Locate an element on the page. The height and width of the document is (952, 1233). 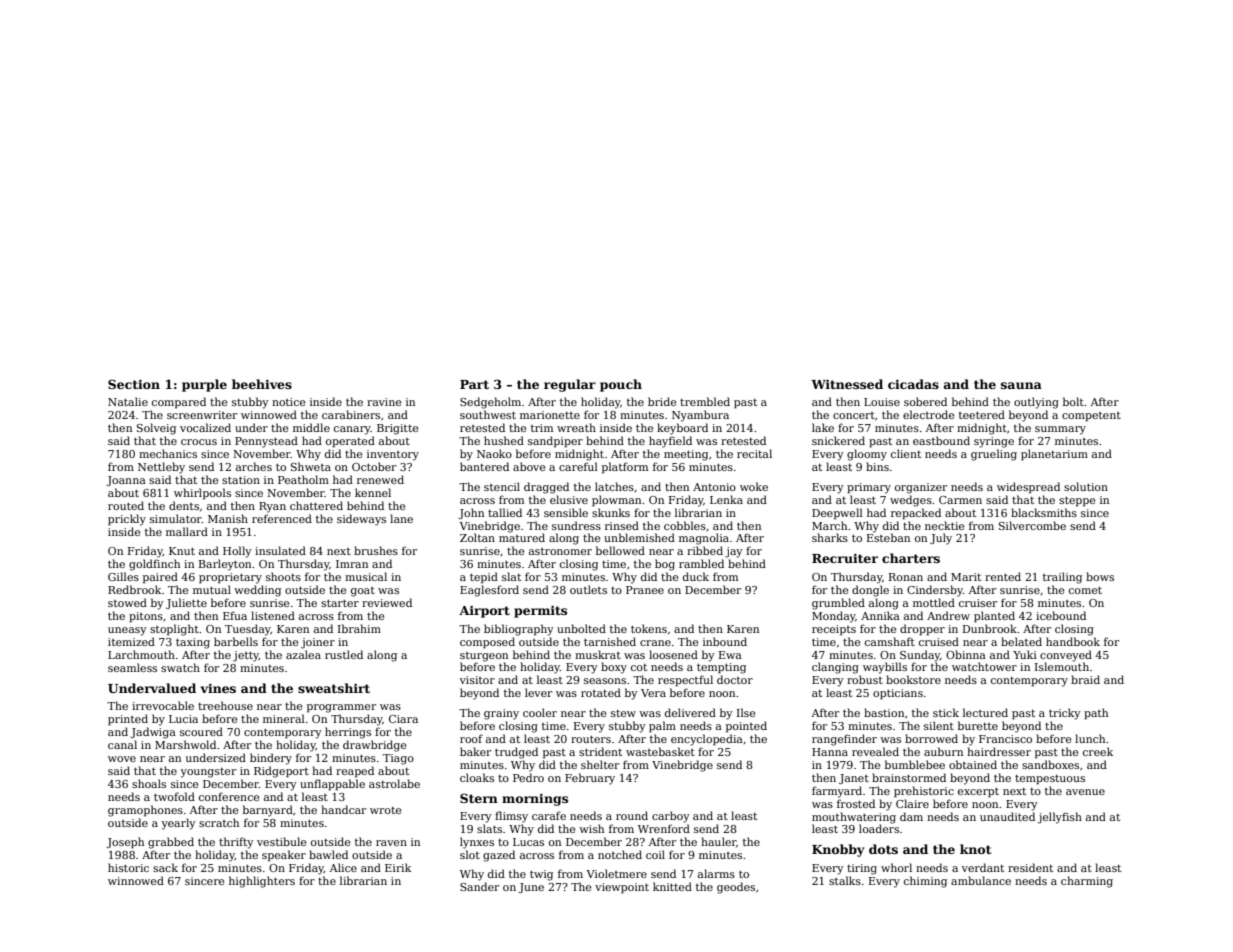
visitor is located at coordinates (477, 680).
